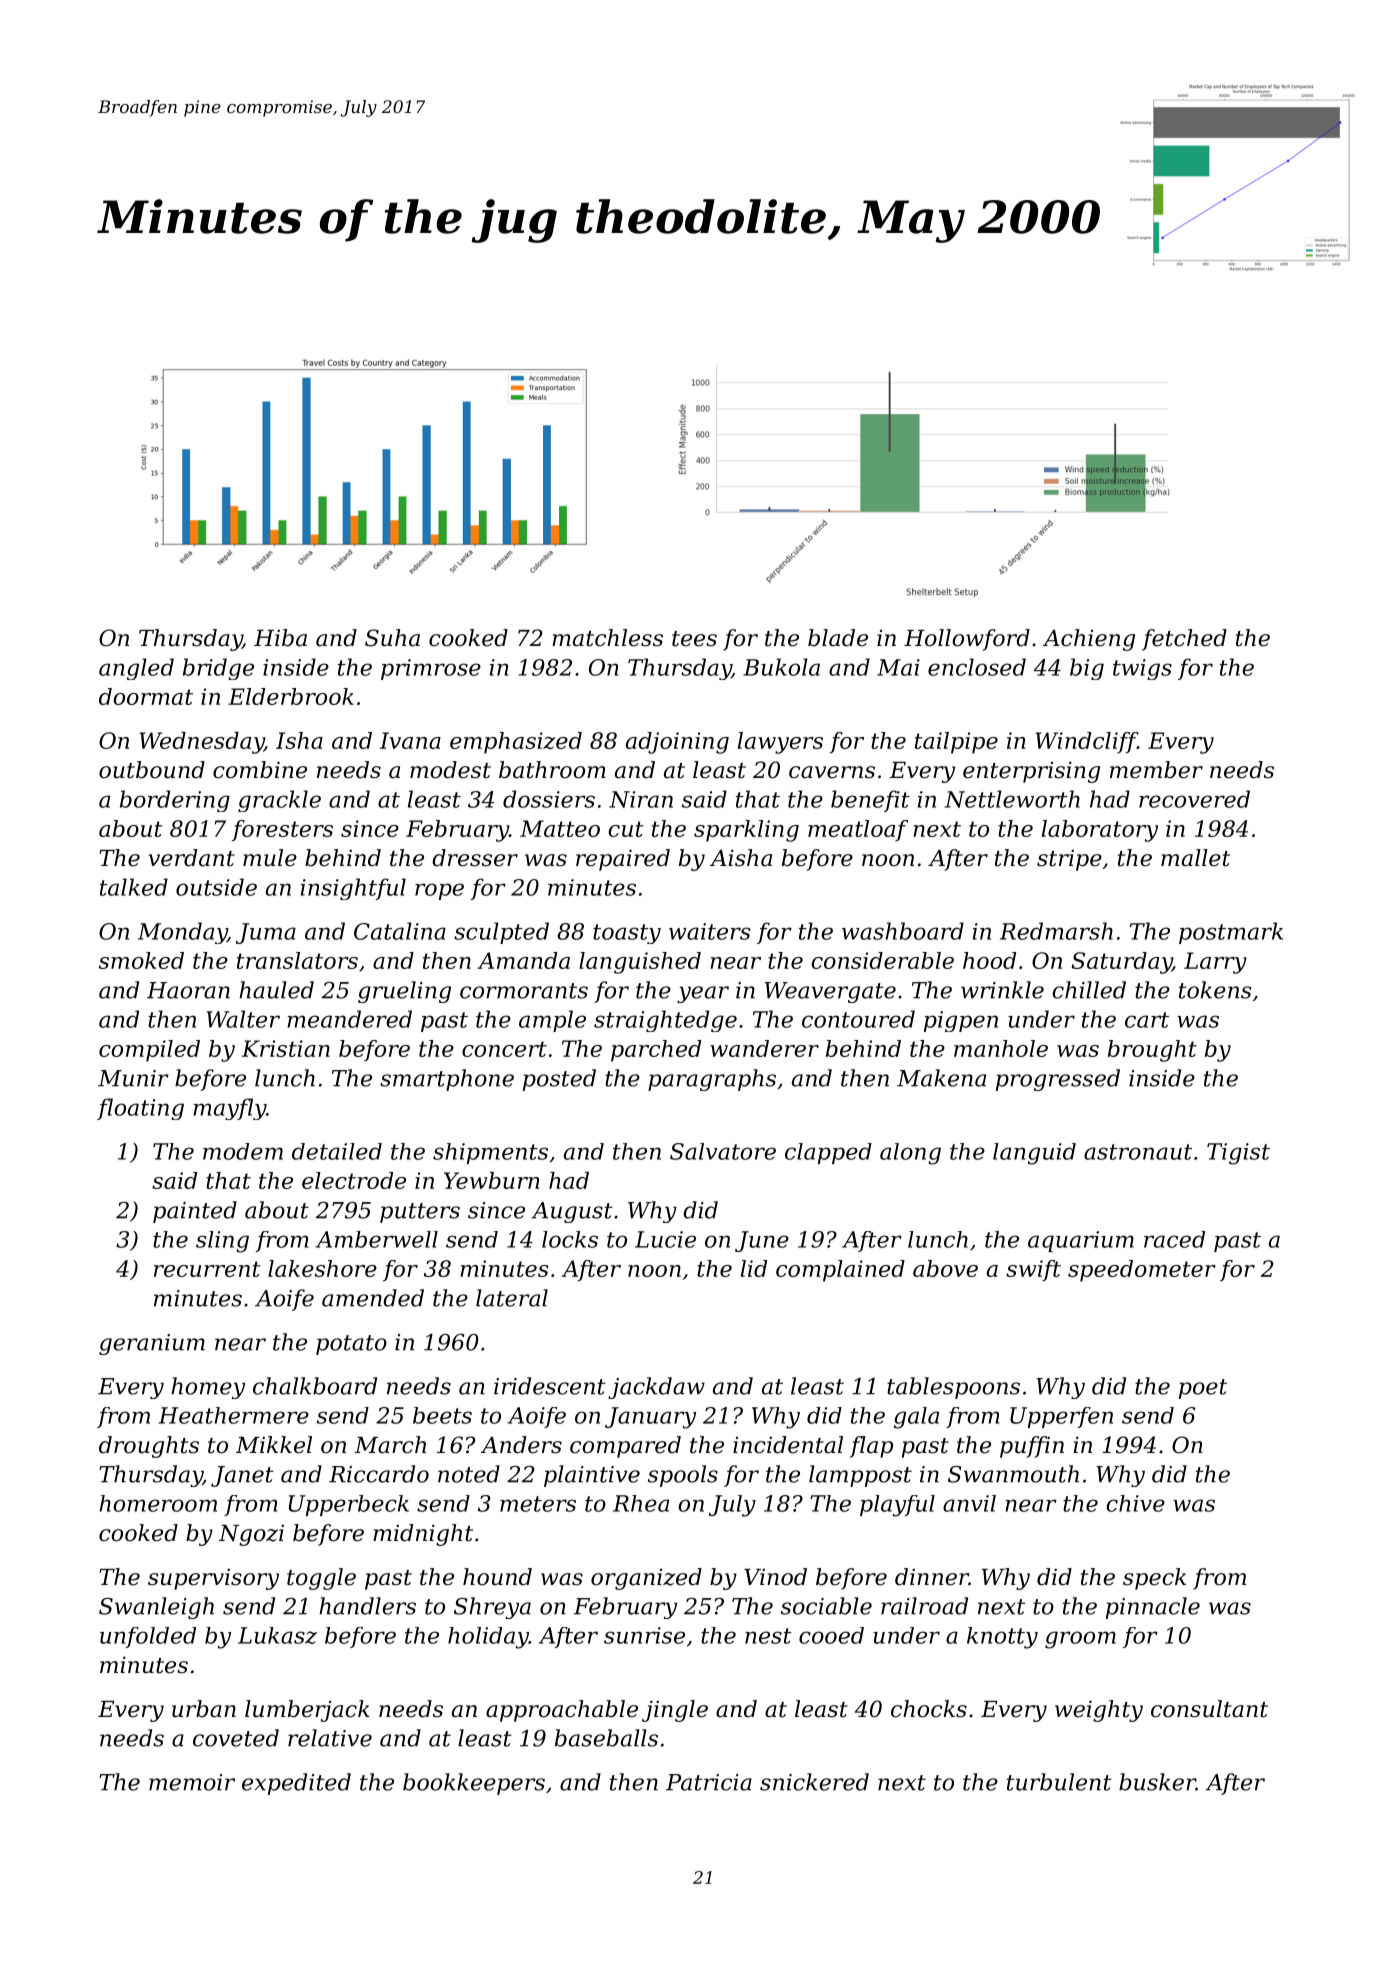  Describe the element at coordinates (134, 887) in the screenshot. I see `talked` at that location.
